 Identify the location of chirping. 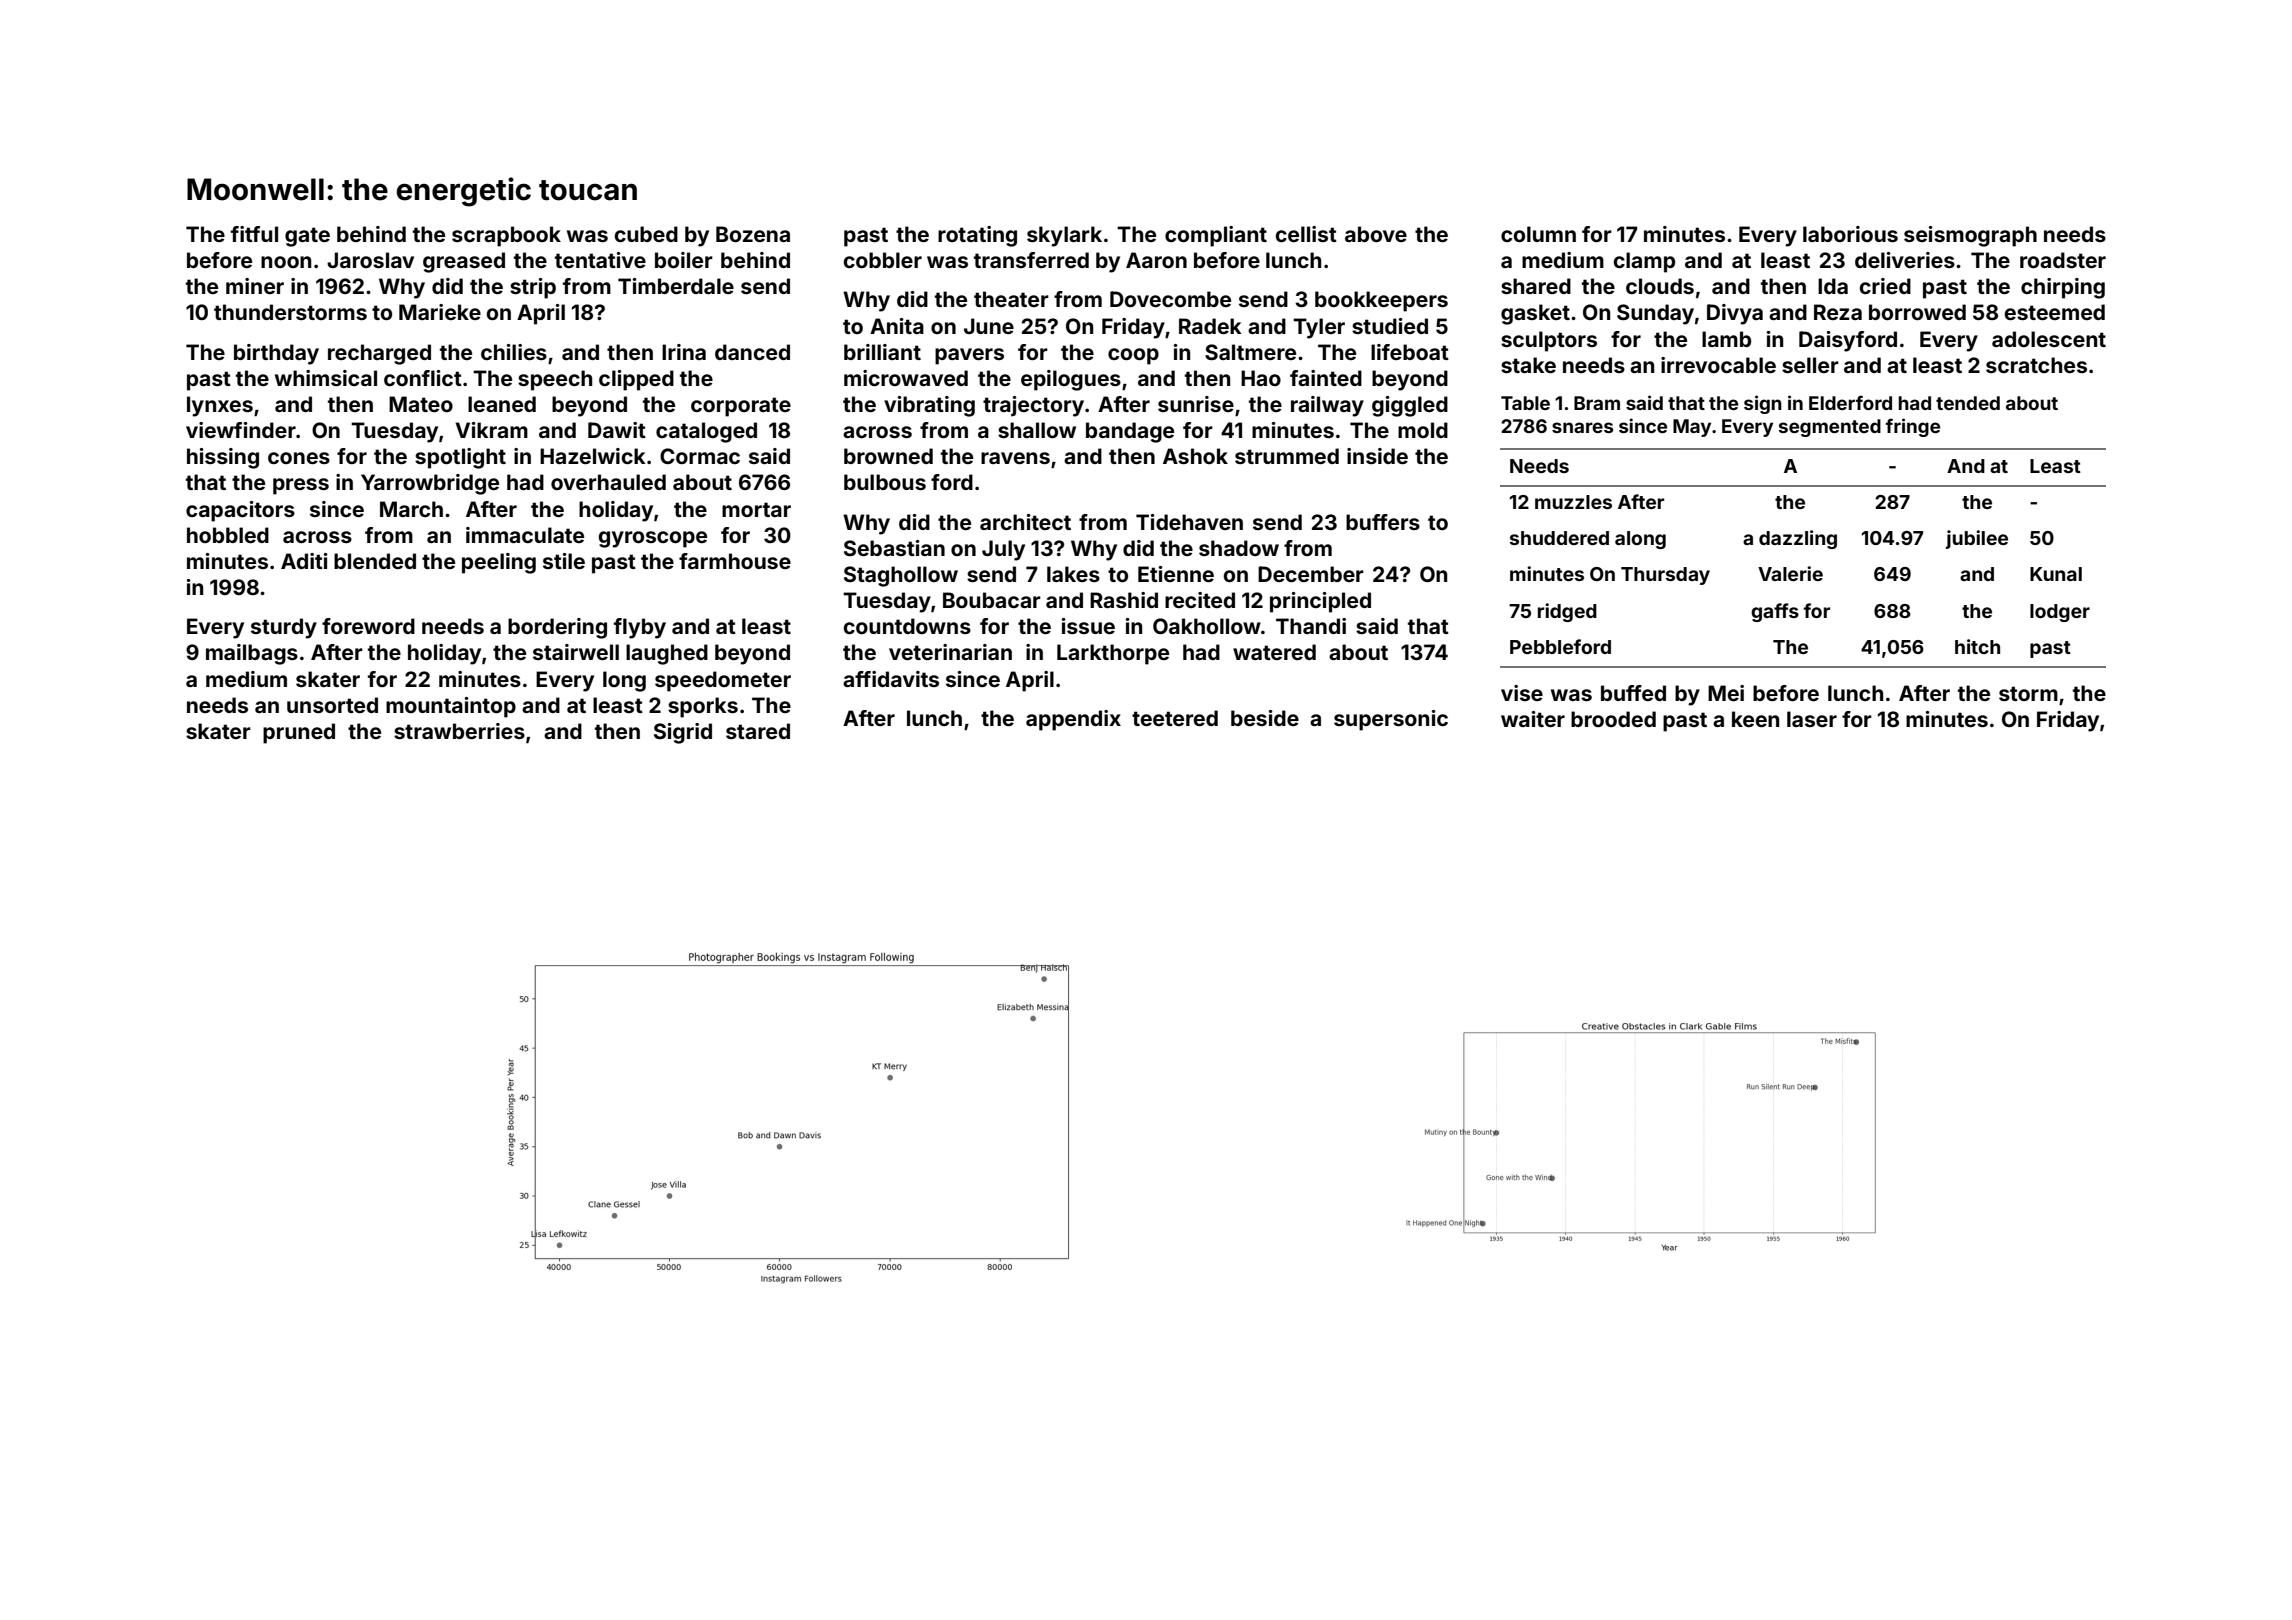
(2063, 288).
